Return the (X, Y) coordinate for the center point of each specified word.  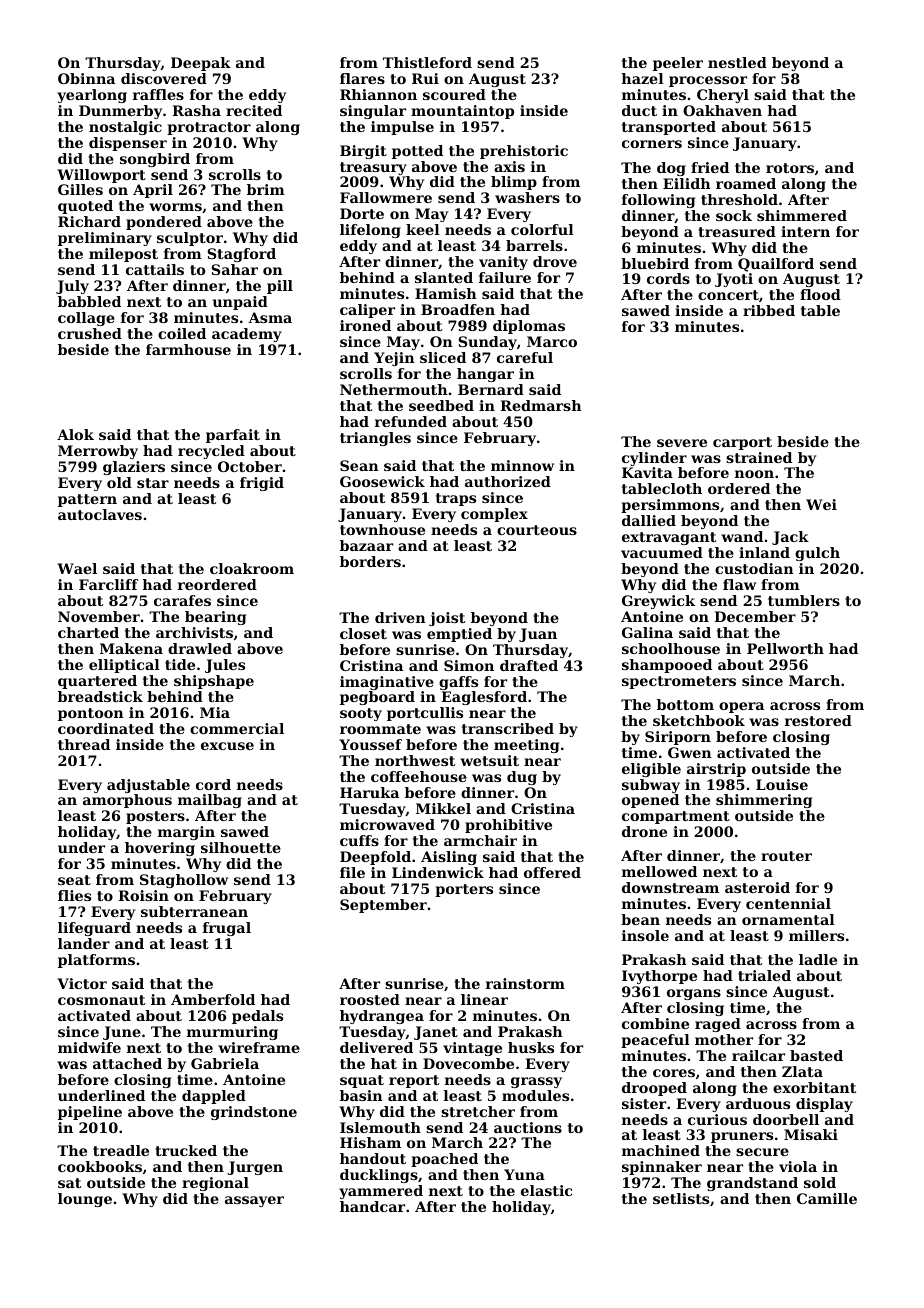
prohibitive (508, 826)
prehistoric (524, 152)
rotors (790, 168)
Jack (790, 538)
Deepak (201, 64)
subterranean (194, 911)
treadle (121, 1150)
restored (818, 720)
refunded (411, 421)
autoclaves (100, 514)
